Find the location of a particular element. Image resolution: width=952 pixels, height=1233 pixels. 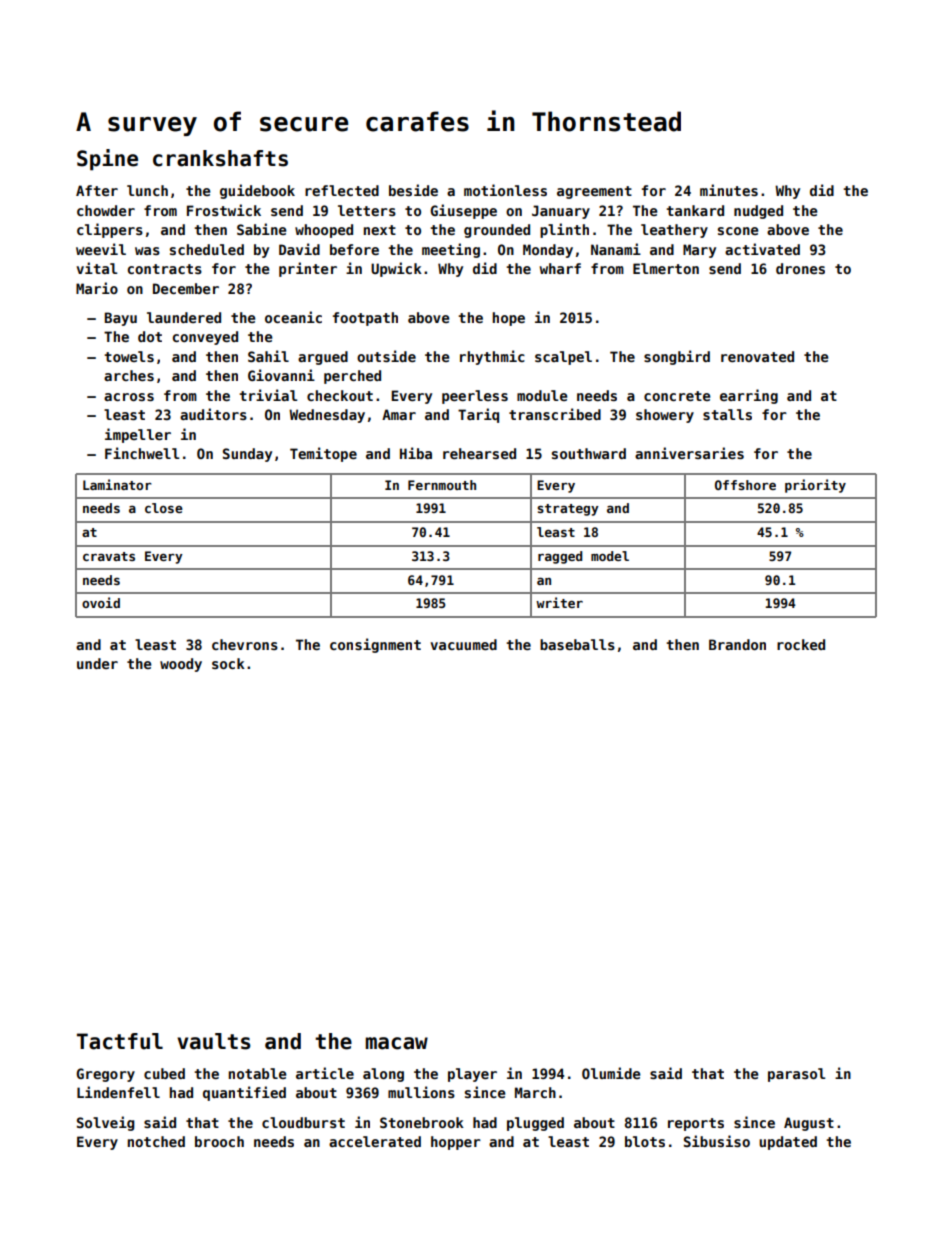

Tactful is located at coordinates (120, 1041).
